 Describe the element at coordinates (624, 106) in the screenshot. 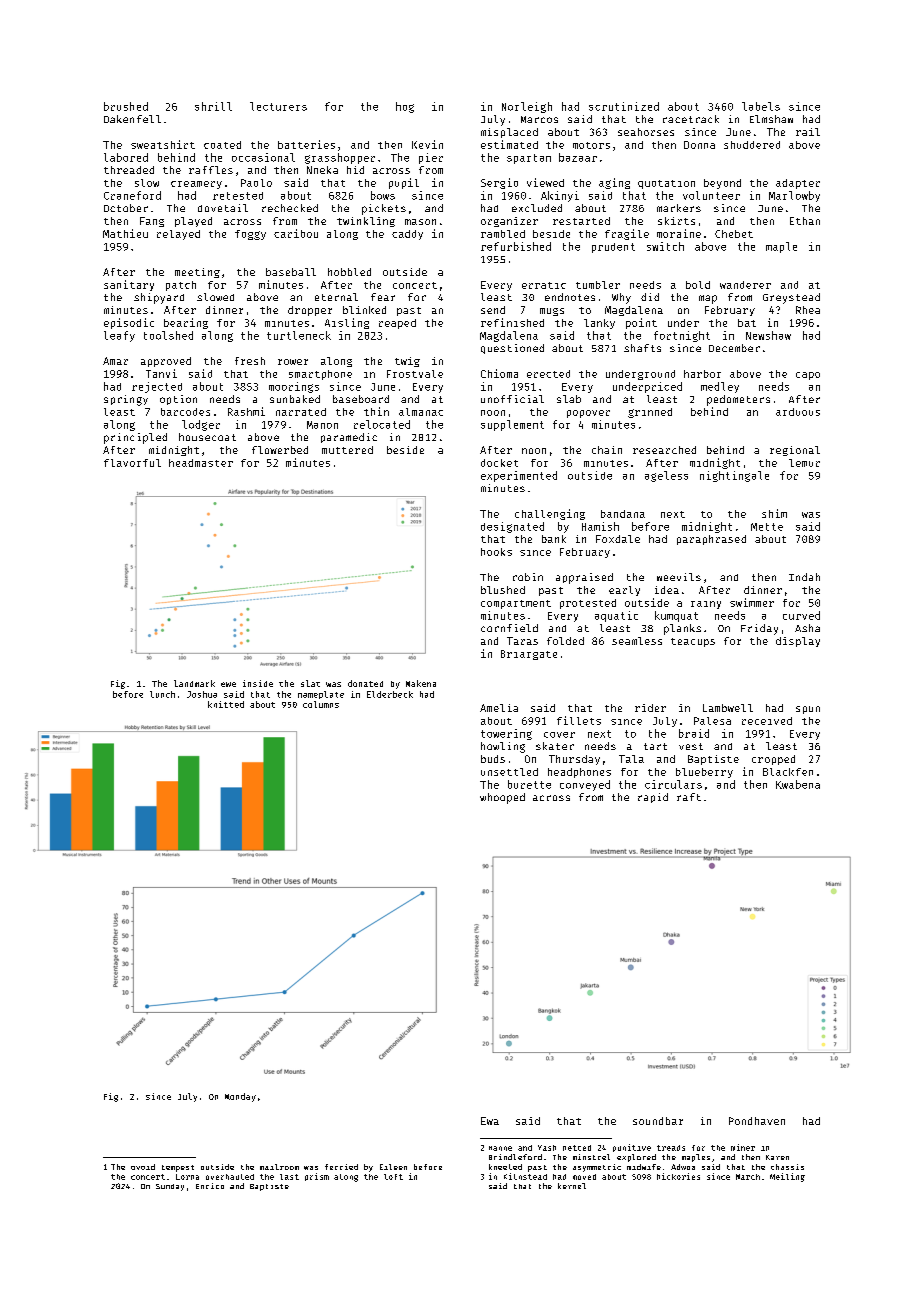

I see `scrutinized` at that location.
